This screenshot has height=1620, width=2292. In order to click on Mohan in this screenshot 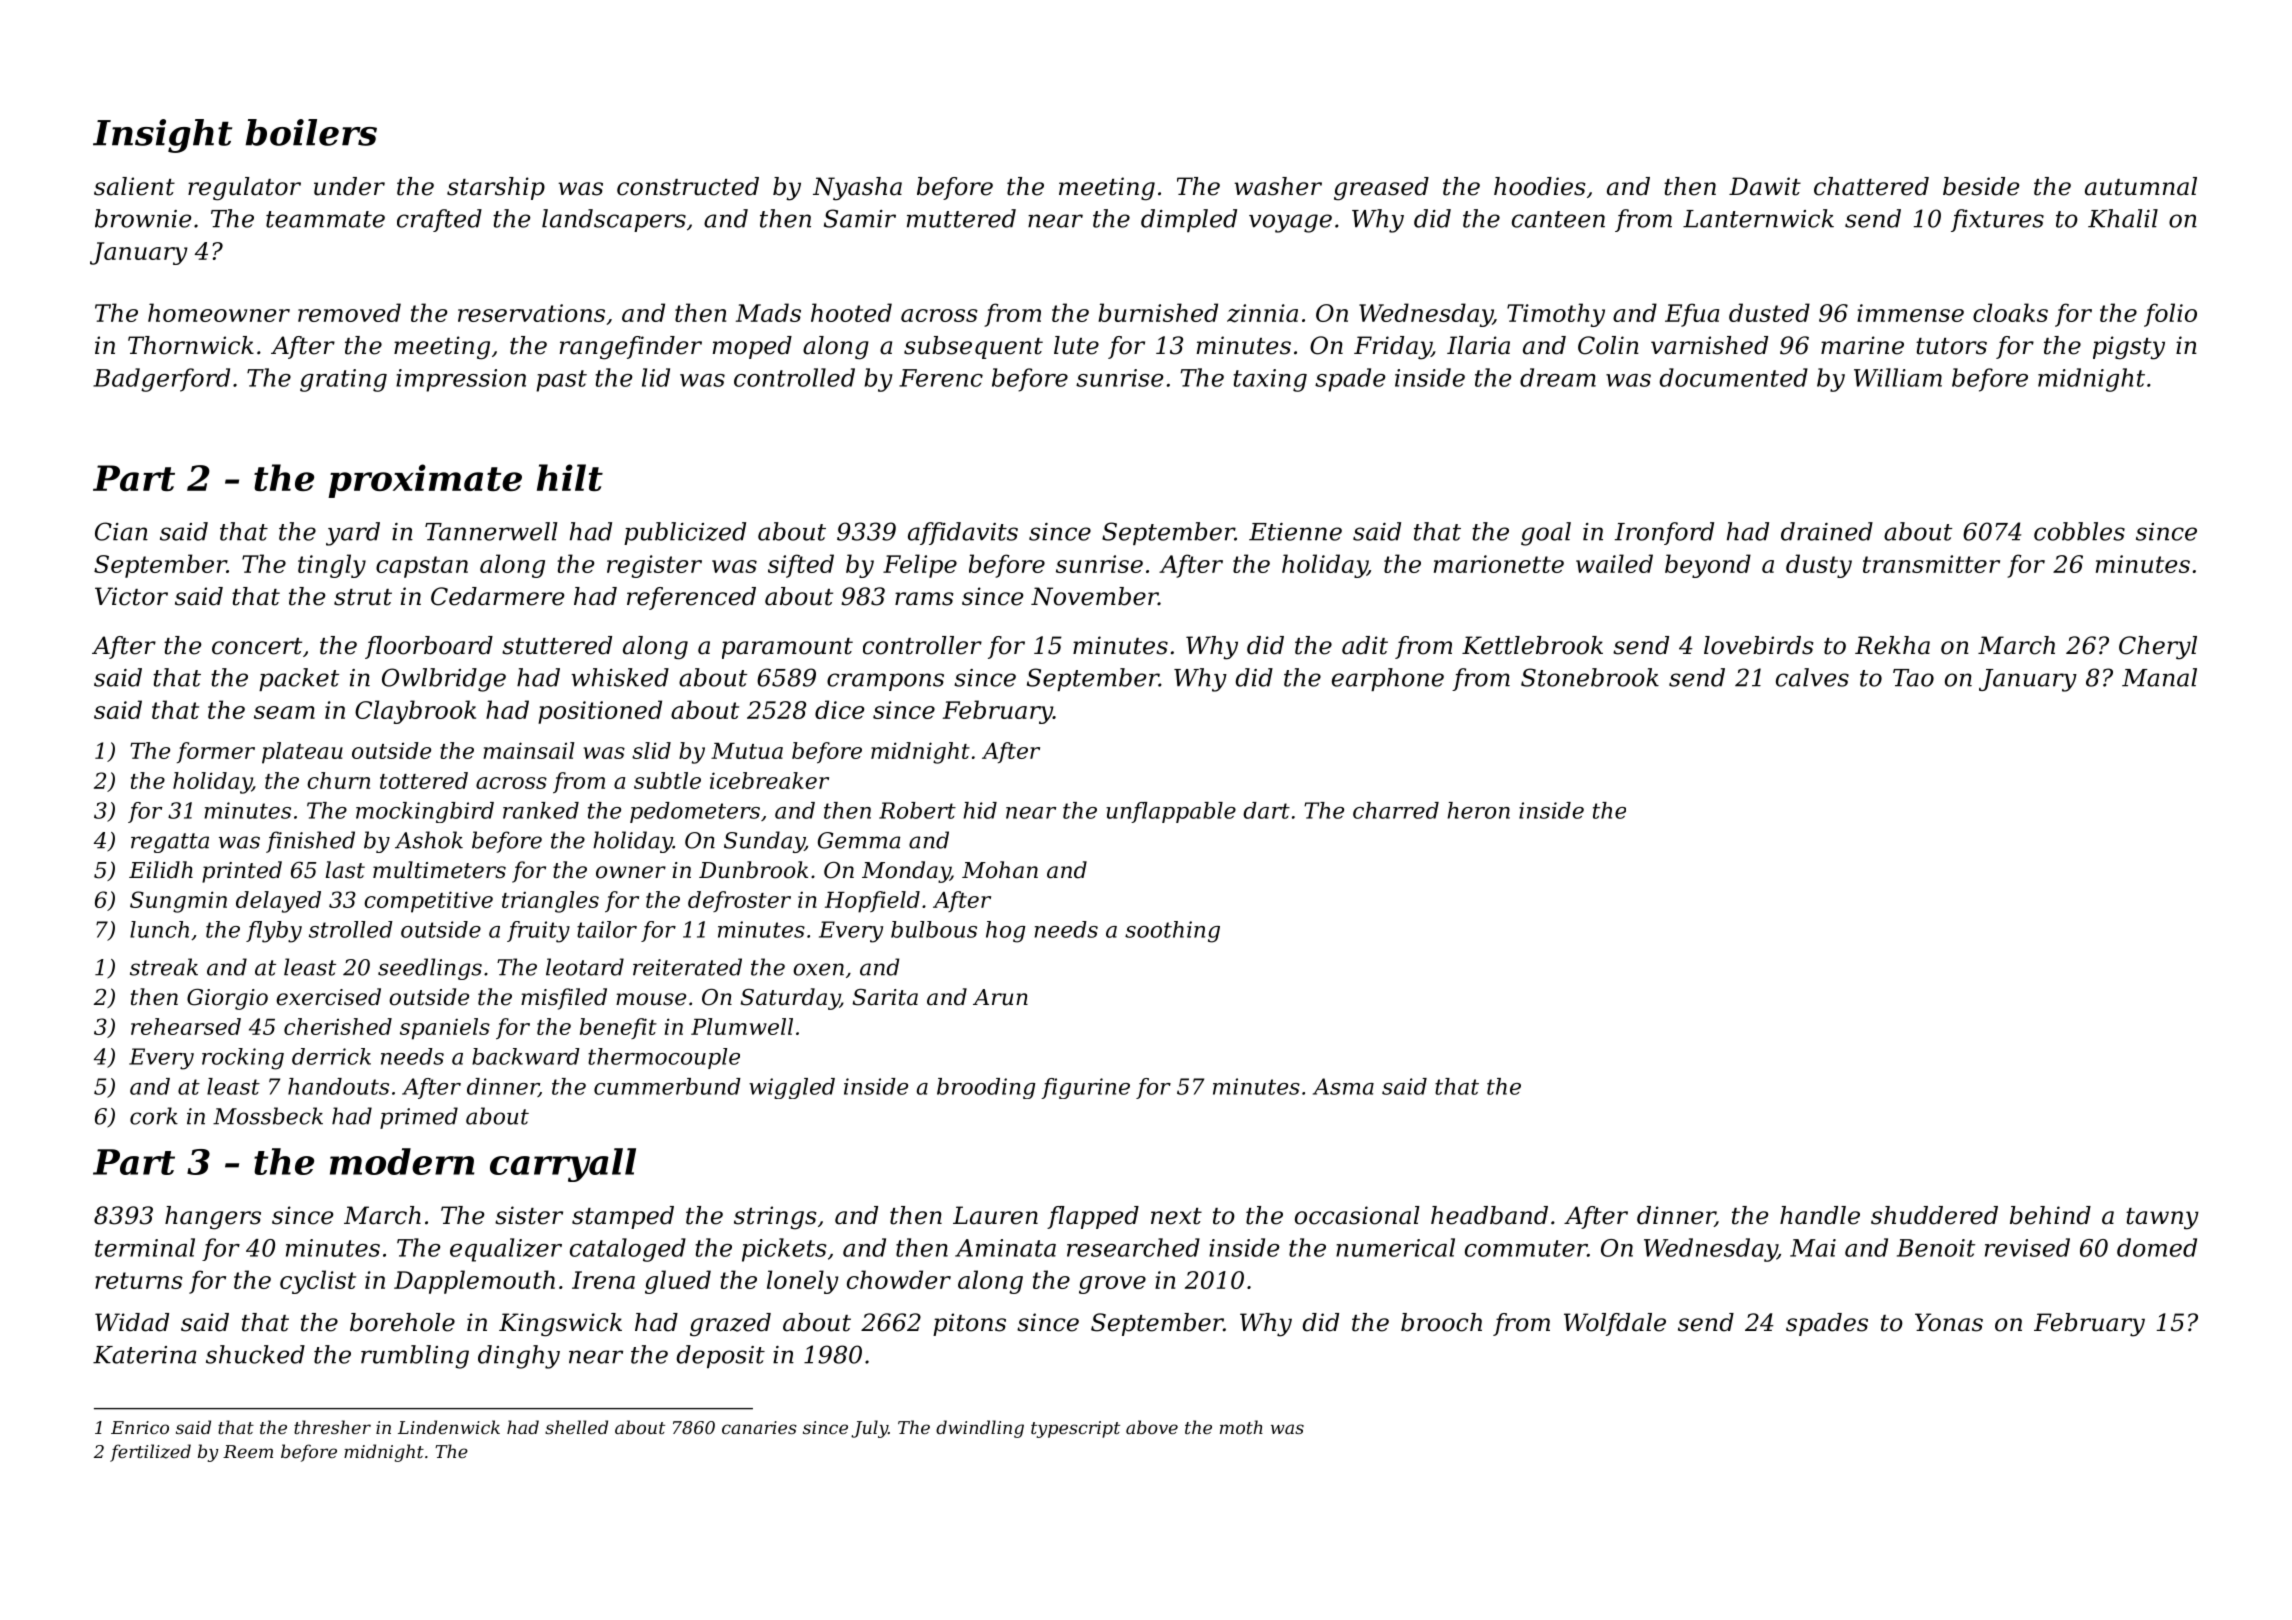, I will do `click(1000, 870)`.
